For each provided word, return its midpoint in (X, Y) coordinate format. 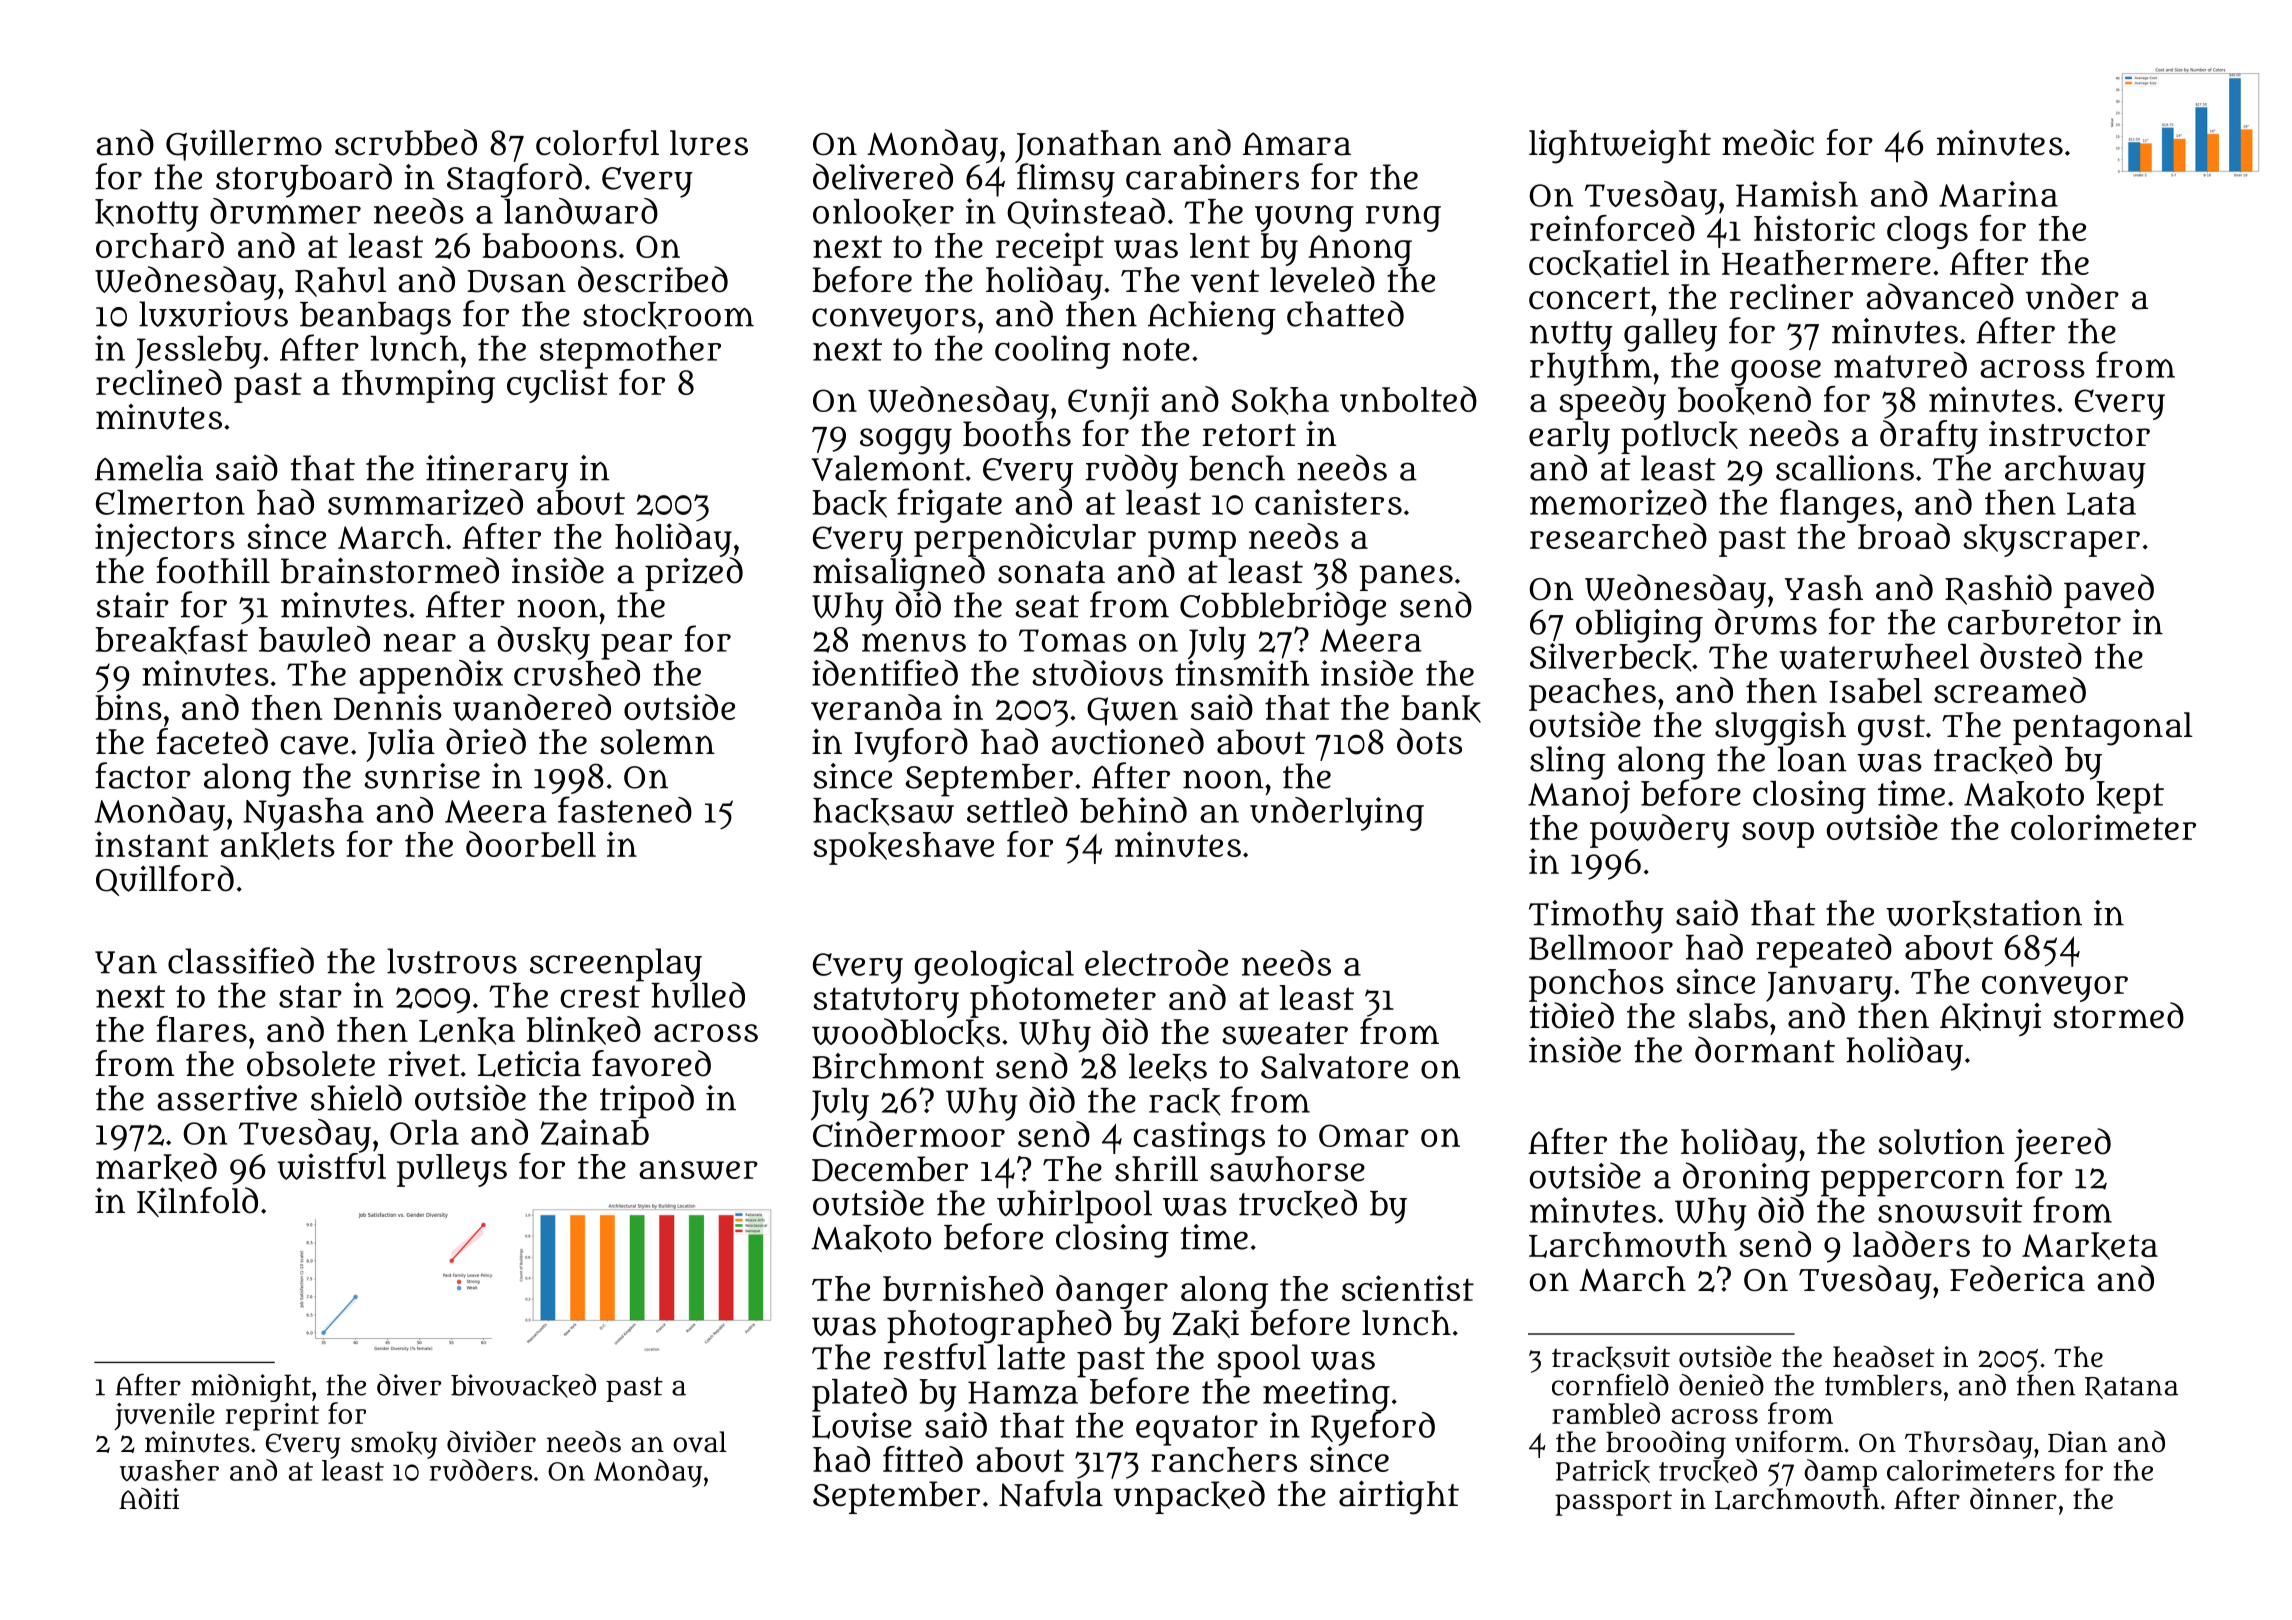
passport (1613, 1503)
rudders (481, 1470)
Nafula (1051, 1493)
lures (709, 143)
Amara (1297, 144)
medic (1768, 142)
